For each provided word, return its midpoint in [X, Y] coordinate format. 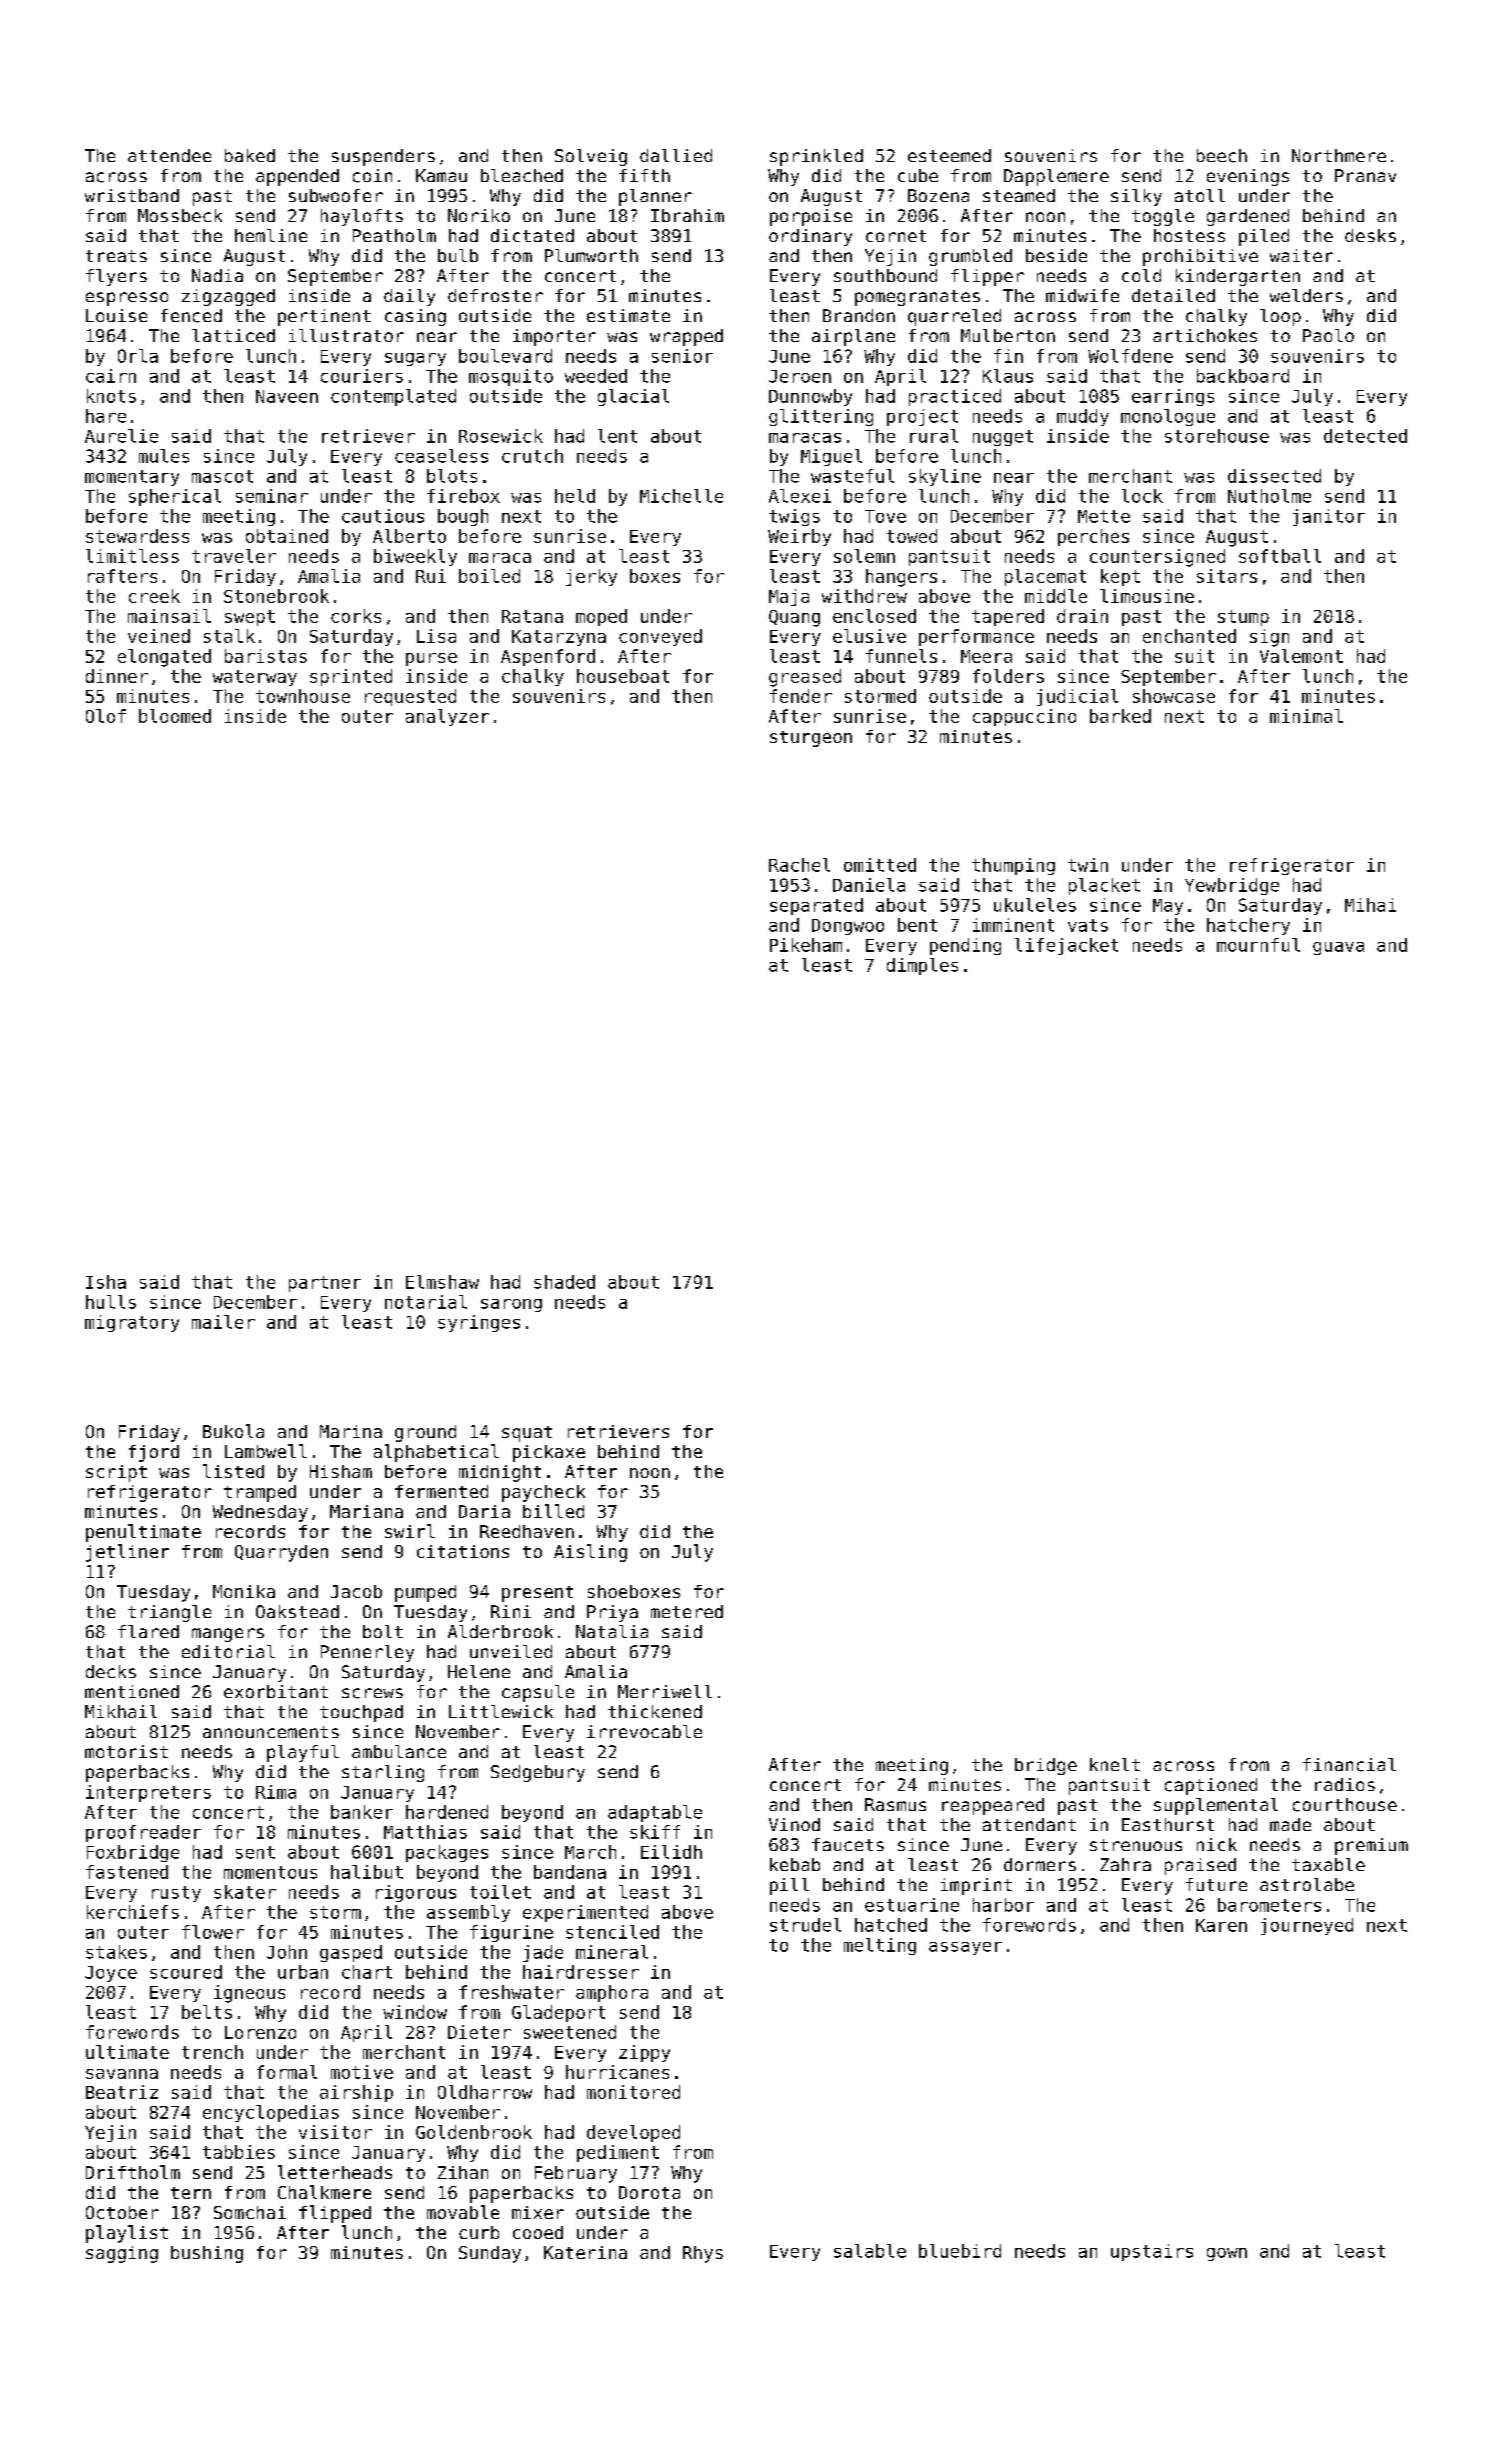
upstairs [1152, 2252]
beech [1222, 156]
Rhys [703, 2254]
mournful [1258, 945]
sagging [122, 2254]
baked [250, 155]
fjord [154, 1453]
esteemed [949, 155]
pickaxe [549, 1453]
